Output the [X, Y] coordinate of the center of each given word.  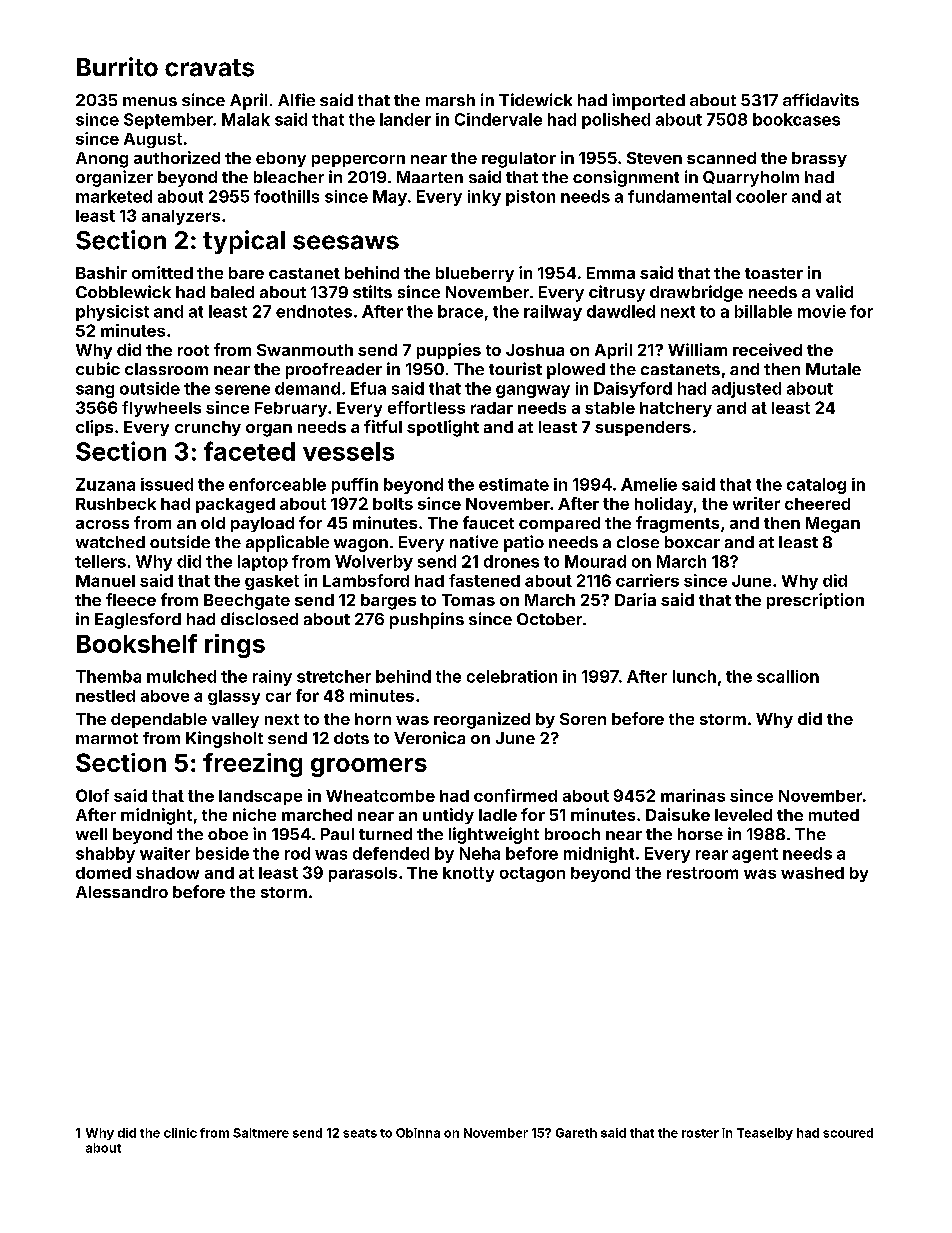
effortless [426, 407]
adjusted [746, 390]
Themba [108, 676]
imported [648, 101]
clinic [180, 1133]
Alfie [296, 99]
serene [242, 390]
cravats [209, 68]
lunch [694, 676]
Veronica [429, 737]
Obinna [418, 1133]
